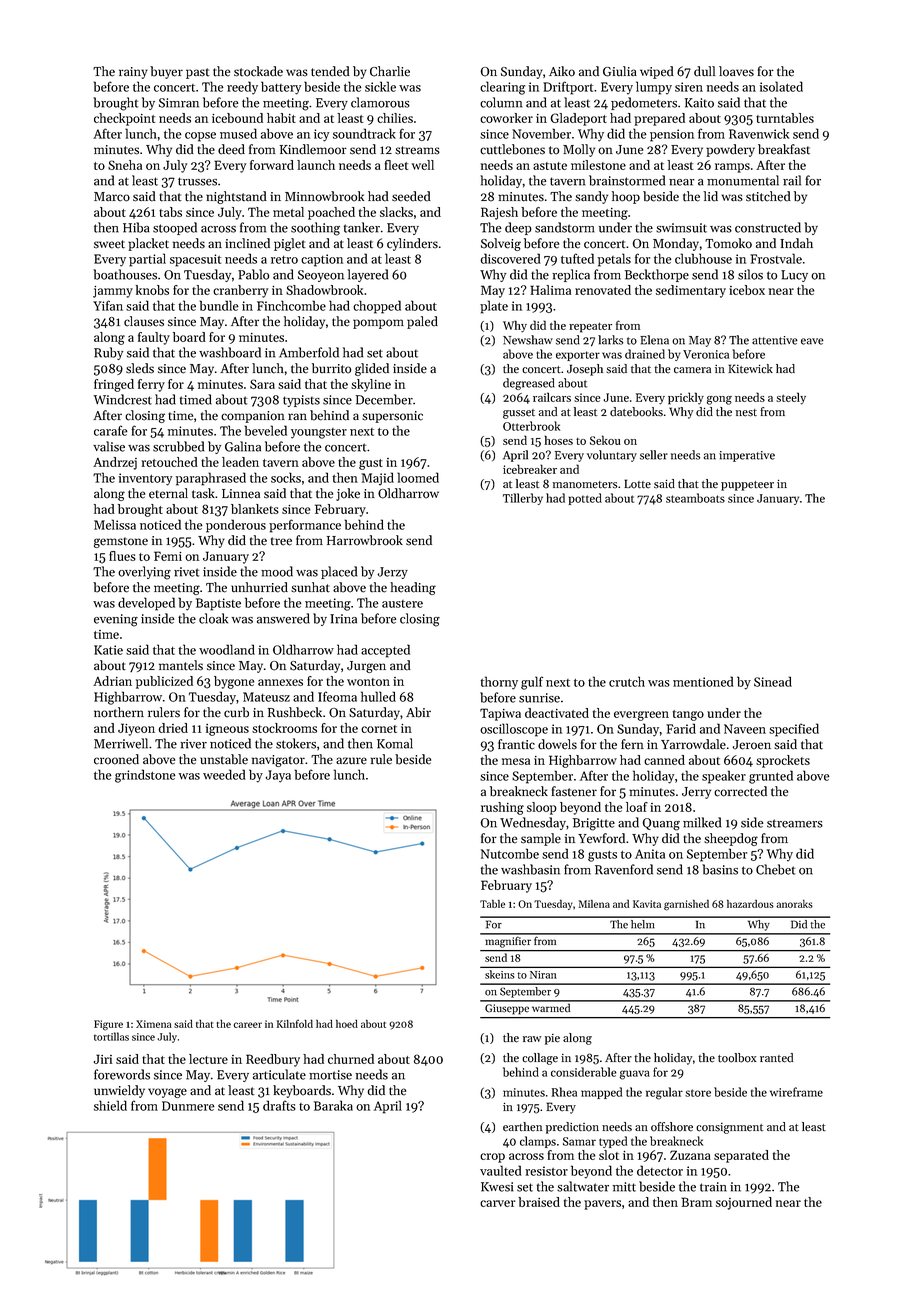 The height and width of the screenshot is (1308, 924). Describe the element at coordinates (743, 180) in the screenshot. I see `monumental` at that location.
